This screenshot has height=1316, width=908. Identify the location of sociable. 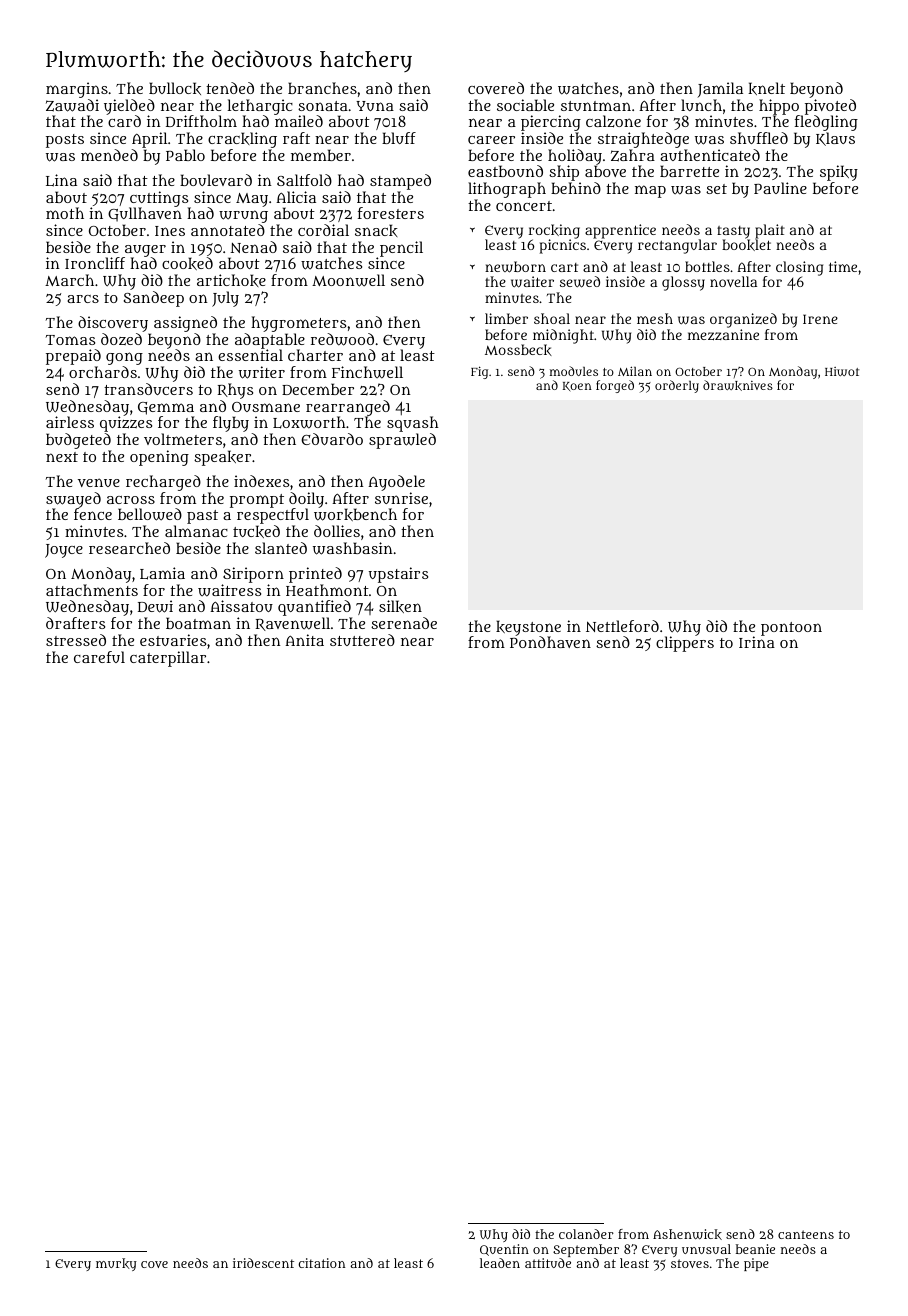
(525, 105).
